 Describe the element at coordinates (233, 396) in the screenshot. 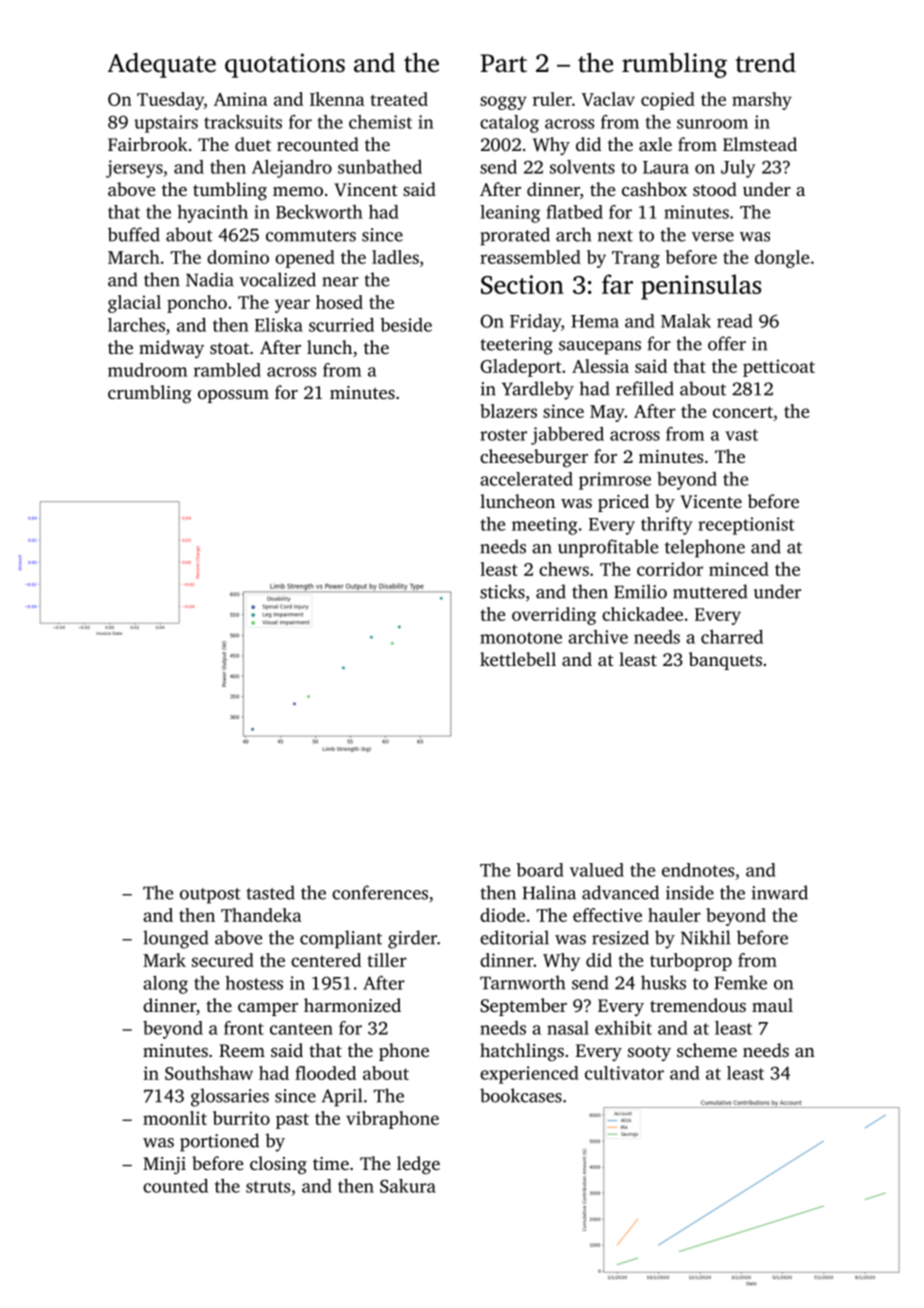

I see `opossum` at that location.
